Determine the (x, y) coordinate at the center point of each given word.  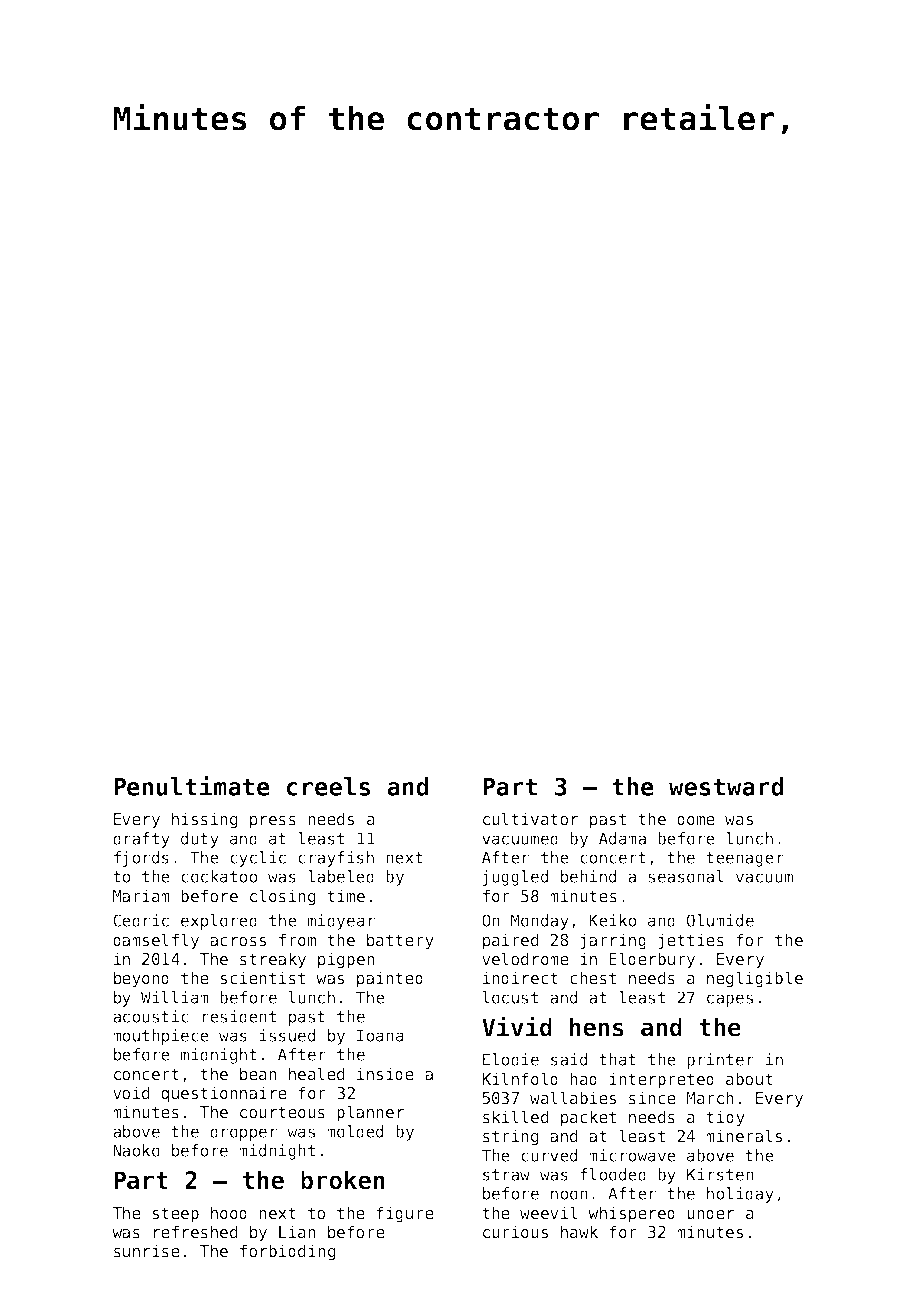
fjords (141, 859)
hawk (579, 1232)
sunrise (147, 1251)
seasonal (686, 876)
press (273, 822)
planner (370, 1113)
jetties (691, 941)
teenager (745, 859)
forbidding (287, 1252)
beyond (141, 979)
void (131, 1093)
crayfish (336, 859)
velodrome (525, 959)
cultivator (530, 819)
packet (588, 1118)
